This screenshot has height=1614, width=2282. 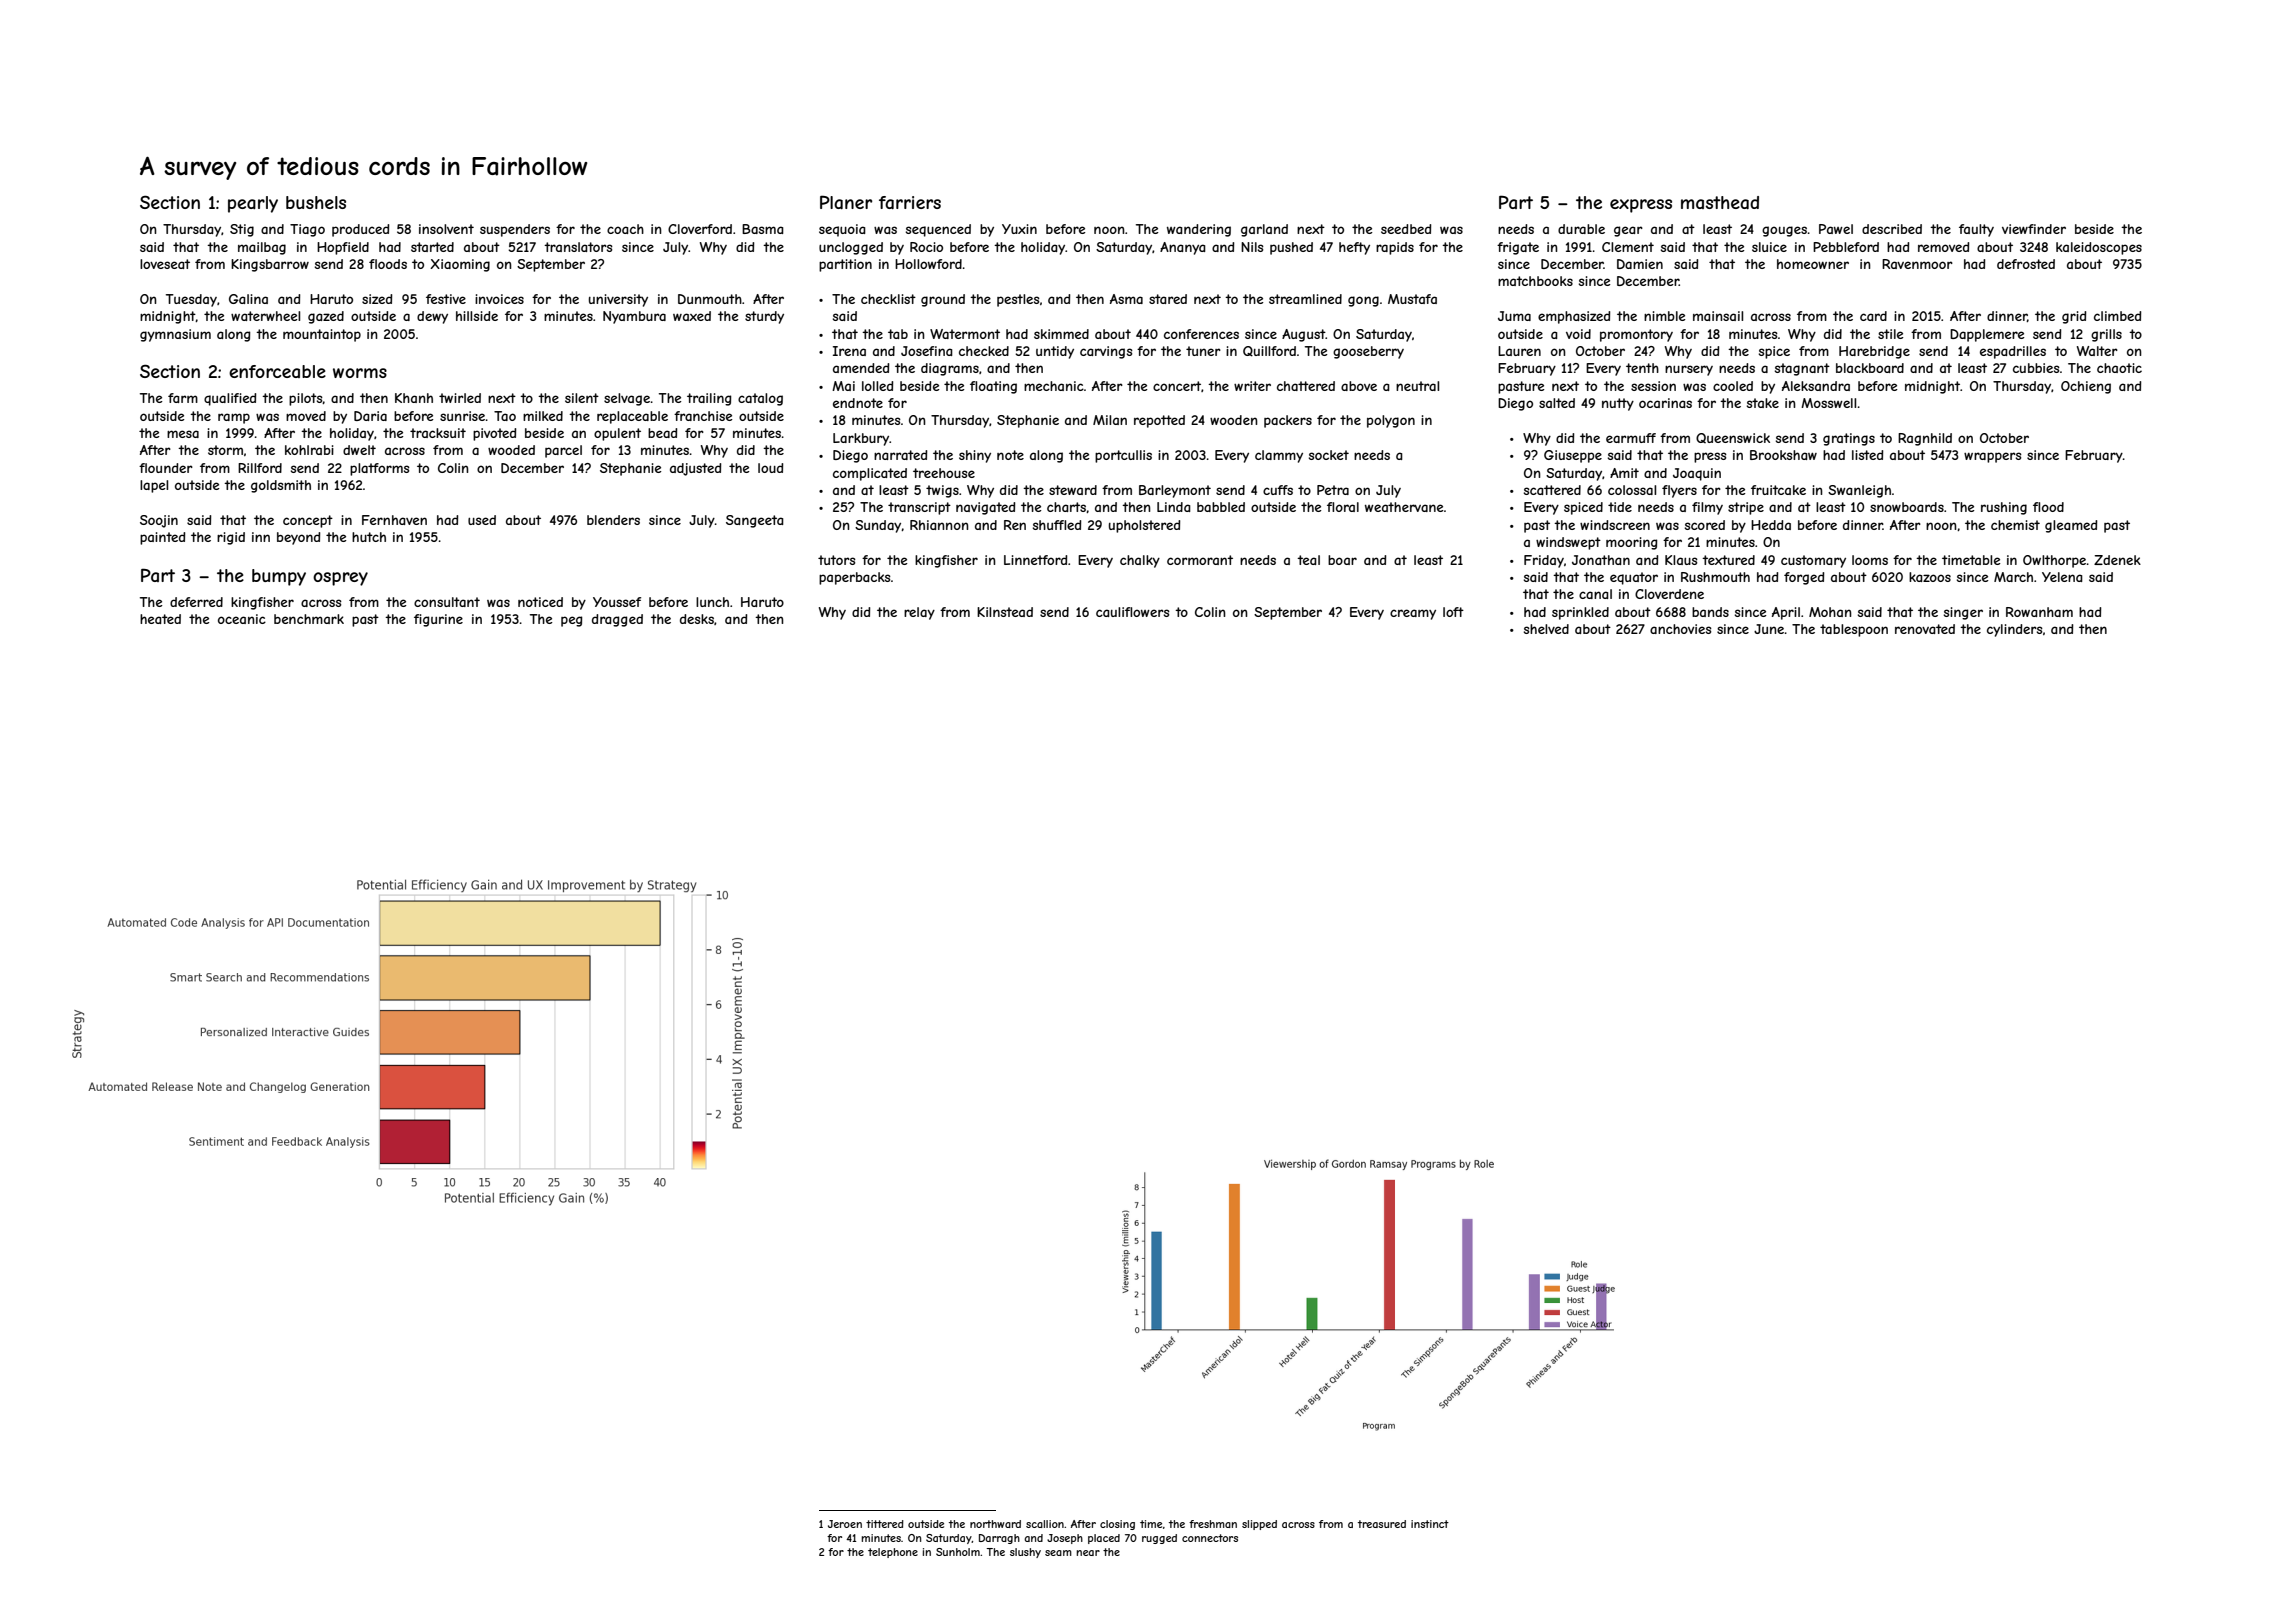 What do you see at coordinates (160, 619) in the screenshot?
I see `heated` at bounding box center [160, 619].
